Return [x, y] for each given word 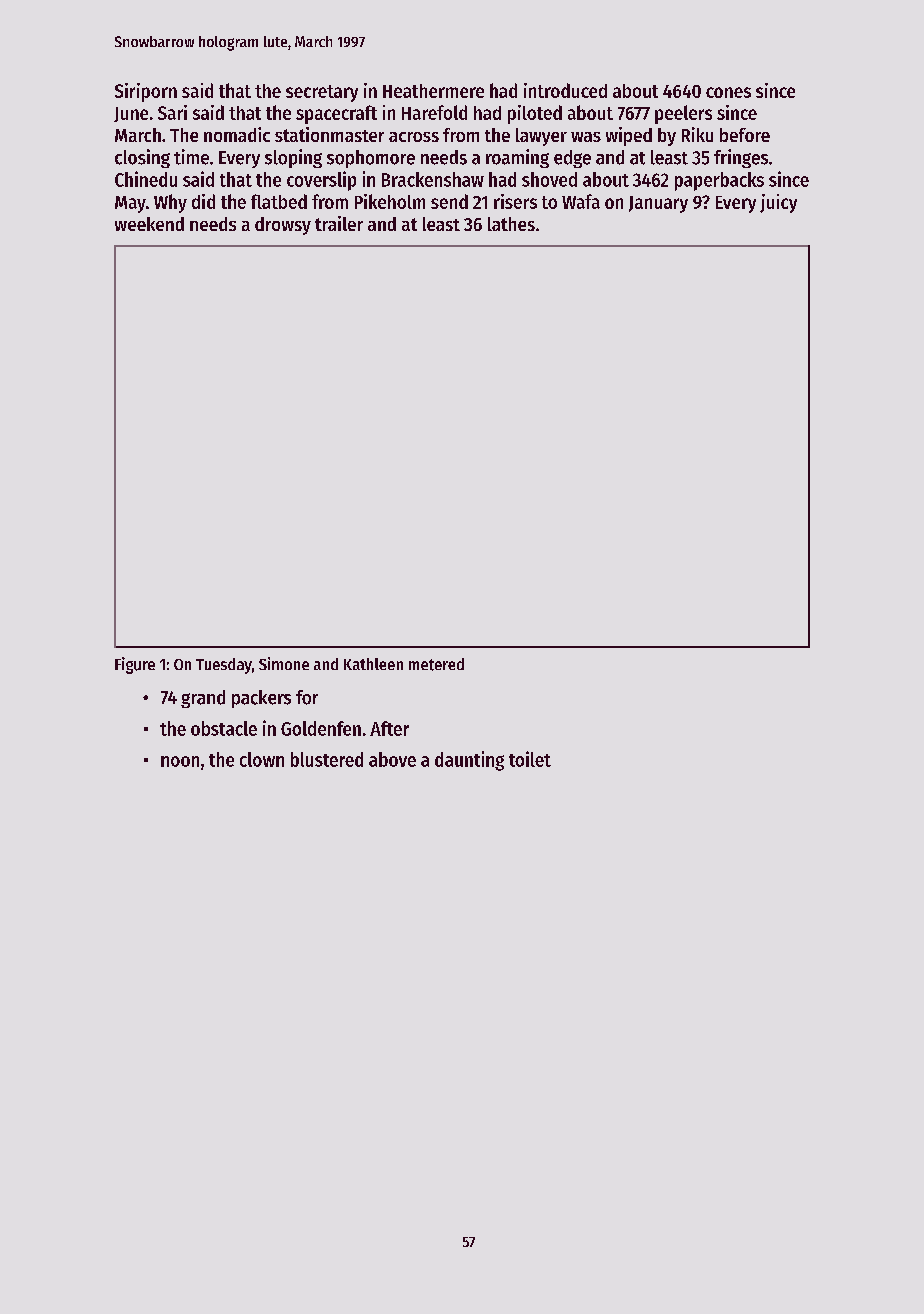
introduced [565, 90]
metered [436, 664]
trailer [339, 223]
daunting [469, 761]
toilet [530, 759]
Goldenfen [321, 728]
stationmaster [329, 134]
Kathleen [373, 664]
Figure [135, 665]
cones [728, 92]
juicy [778, 203]
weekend [149, 224]
